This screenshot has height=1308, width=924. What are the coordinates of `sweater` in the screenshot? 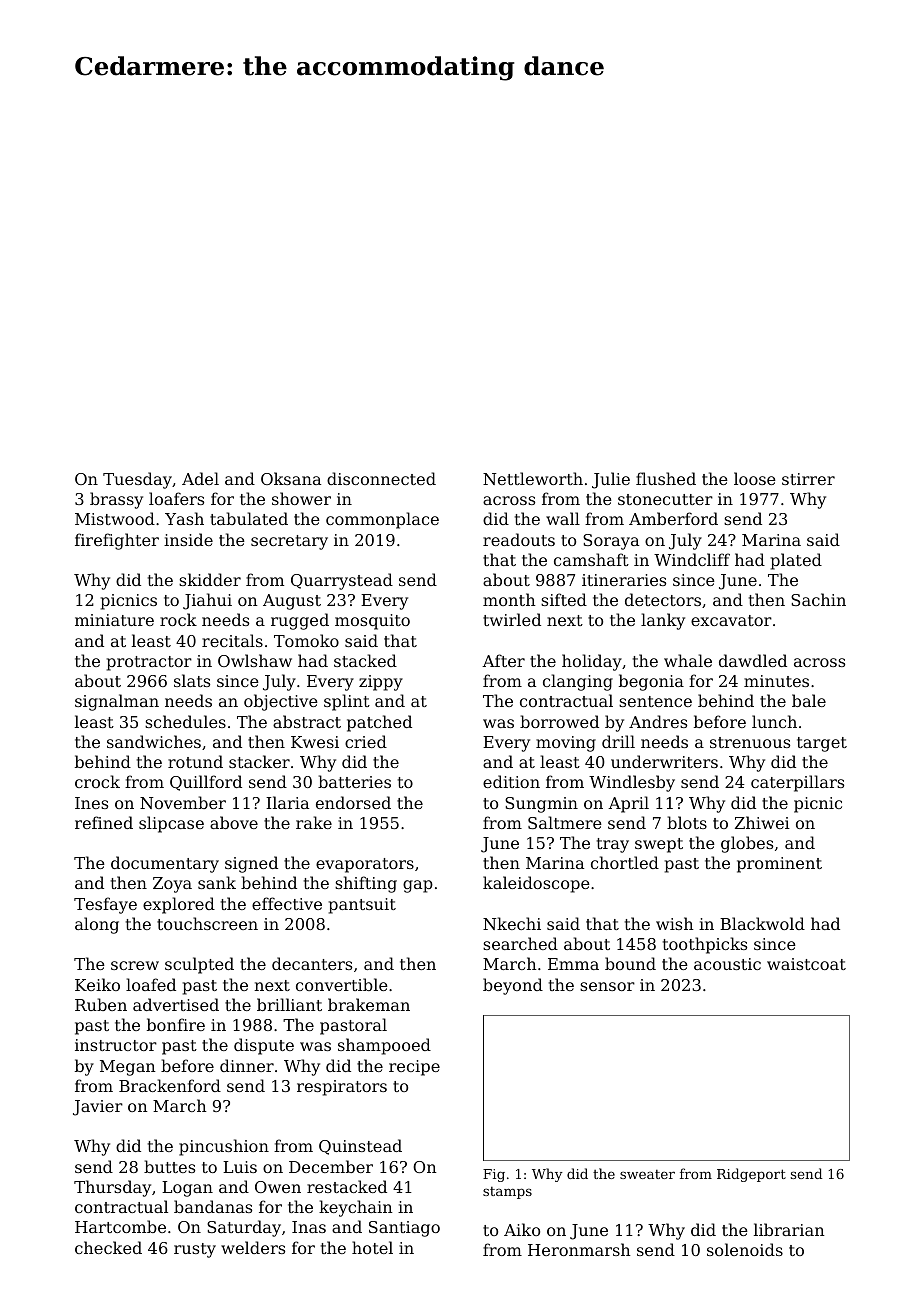 It's located at (647, 1174).
